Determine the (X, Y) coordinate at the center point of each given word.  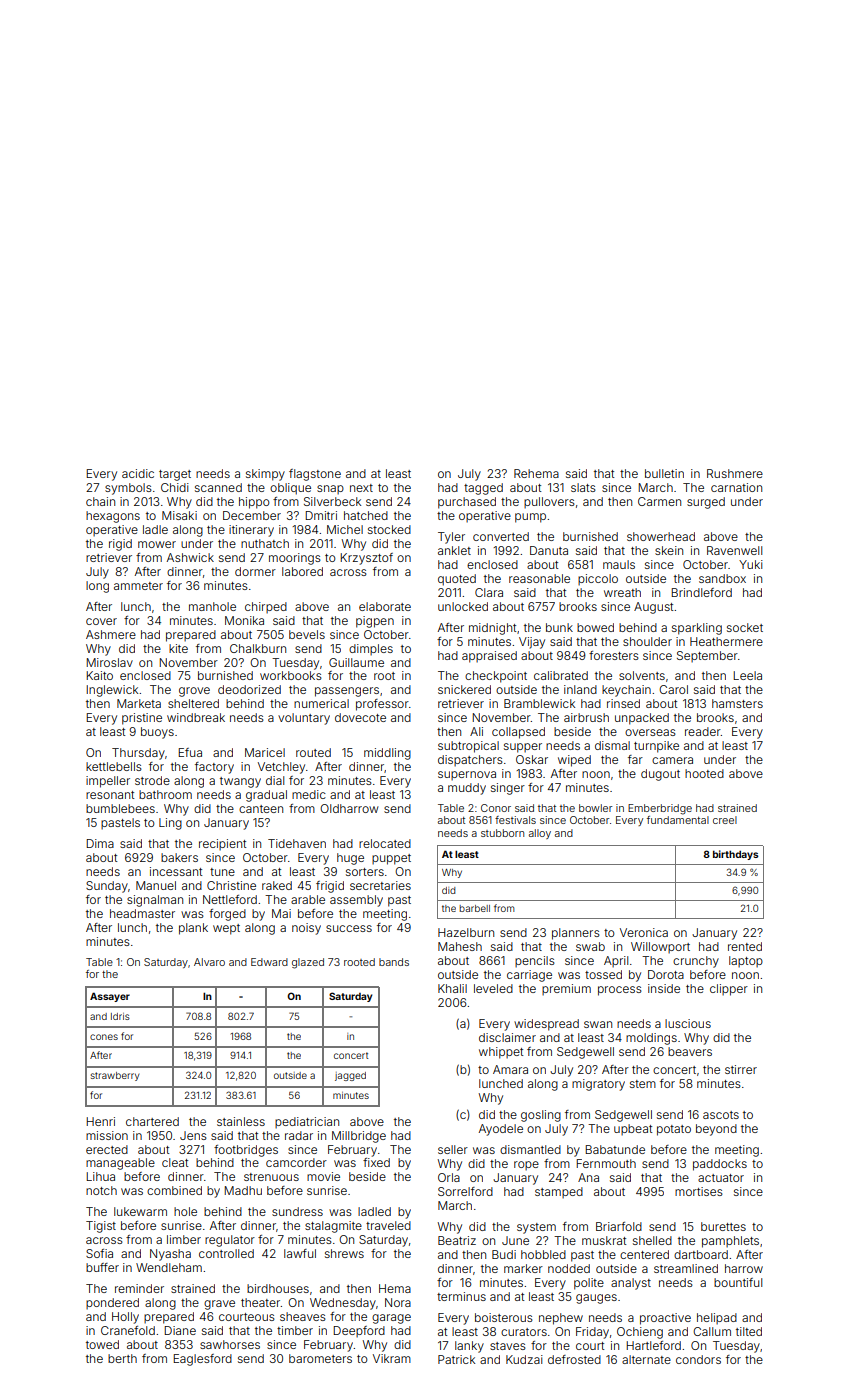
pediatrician (307, 1123)
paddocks (720, 1165)
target (175, 475)
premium (566, 990)
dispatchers (470, 761)
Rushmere (735, 473)
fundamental (678, 820)
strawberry (115, 1076)
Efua (190, 752)
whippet (501, 1053)
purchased (467, 503)
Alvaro (209, 962)
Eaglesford (202, 1360)
